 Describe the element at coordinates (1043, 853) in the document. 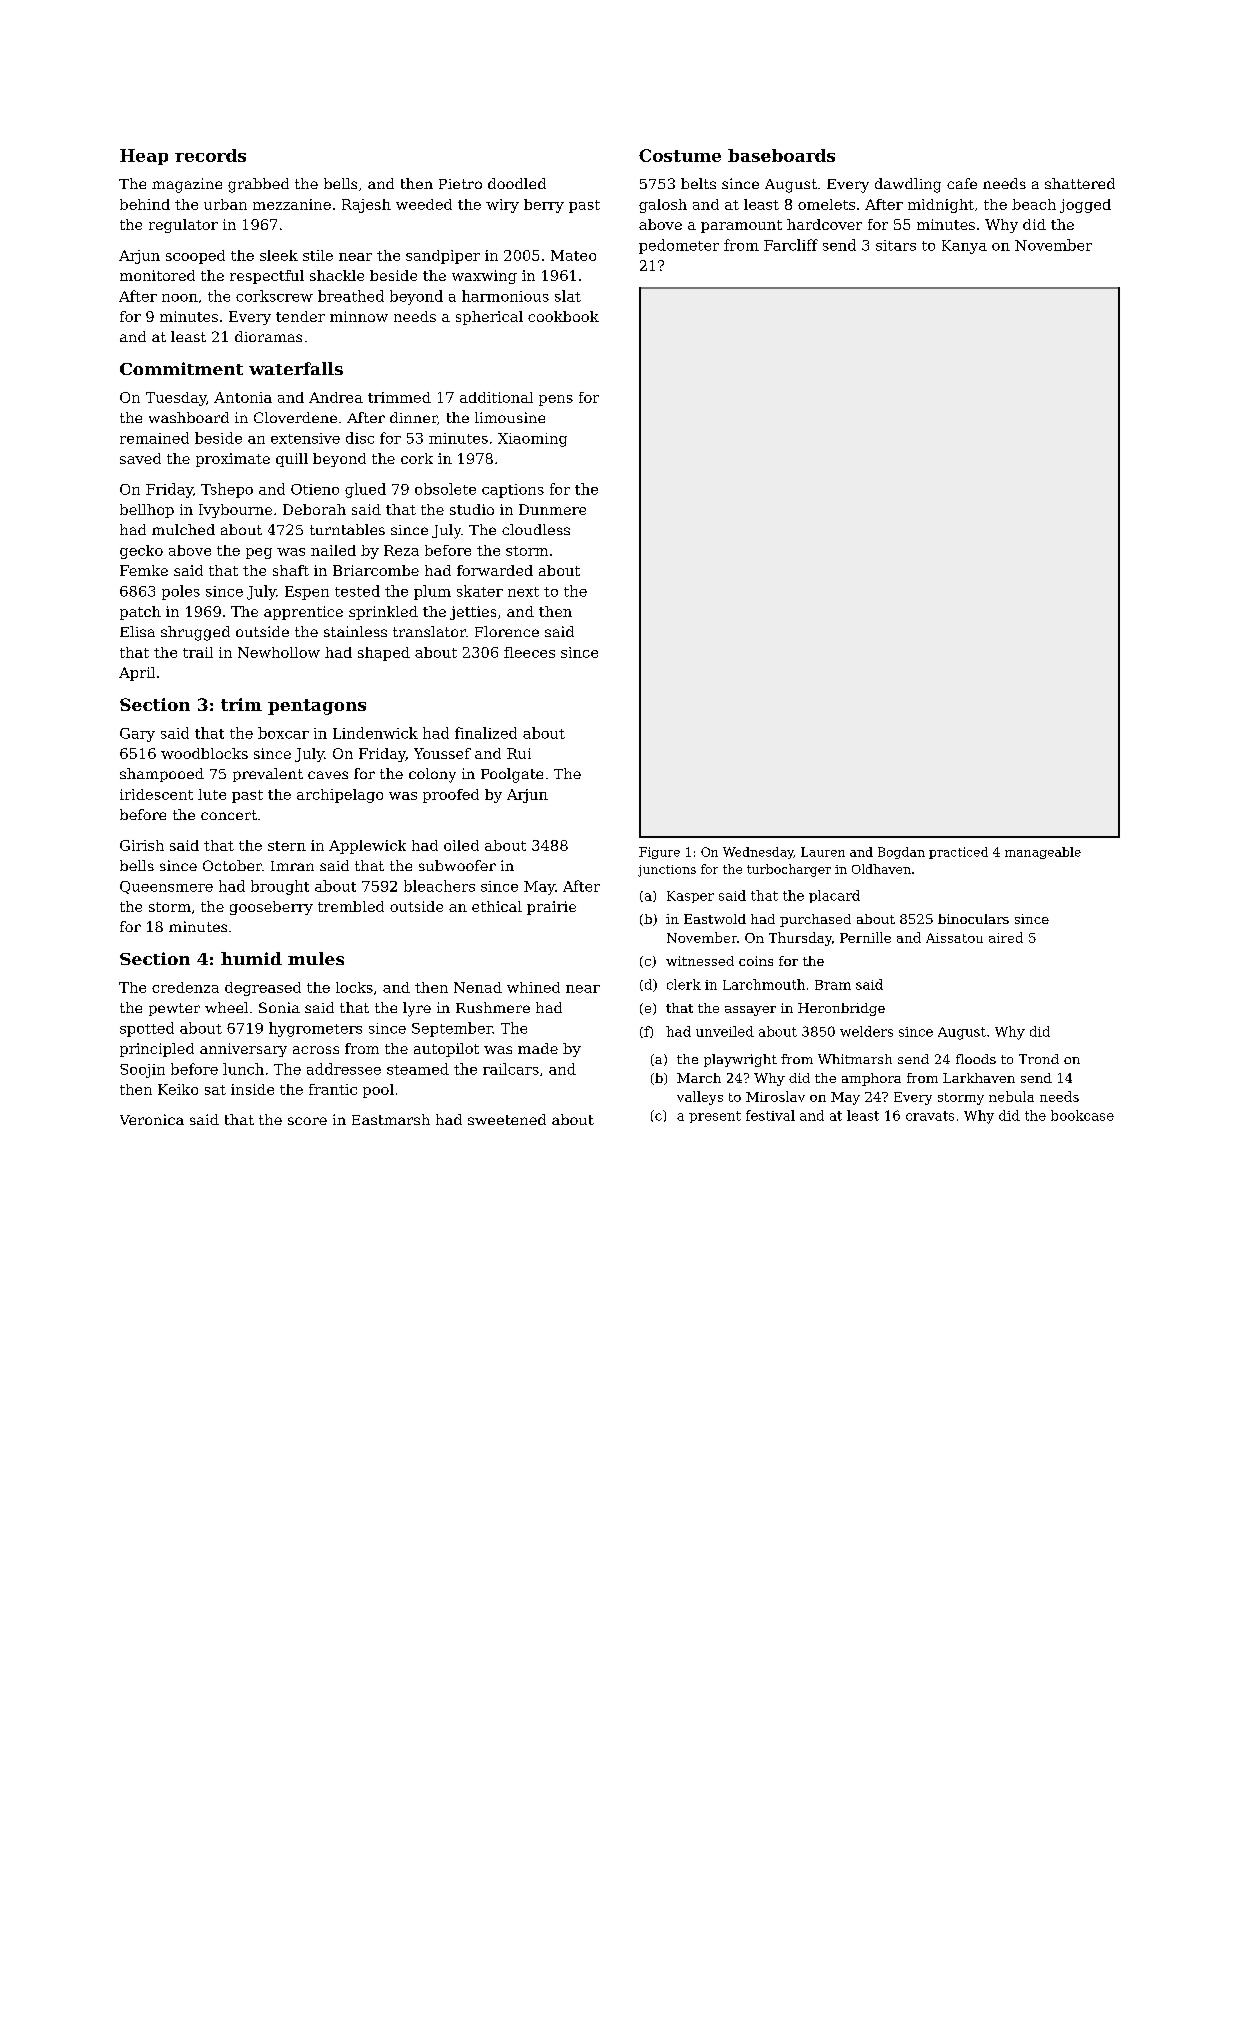

I see `manageable` at that location.
